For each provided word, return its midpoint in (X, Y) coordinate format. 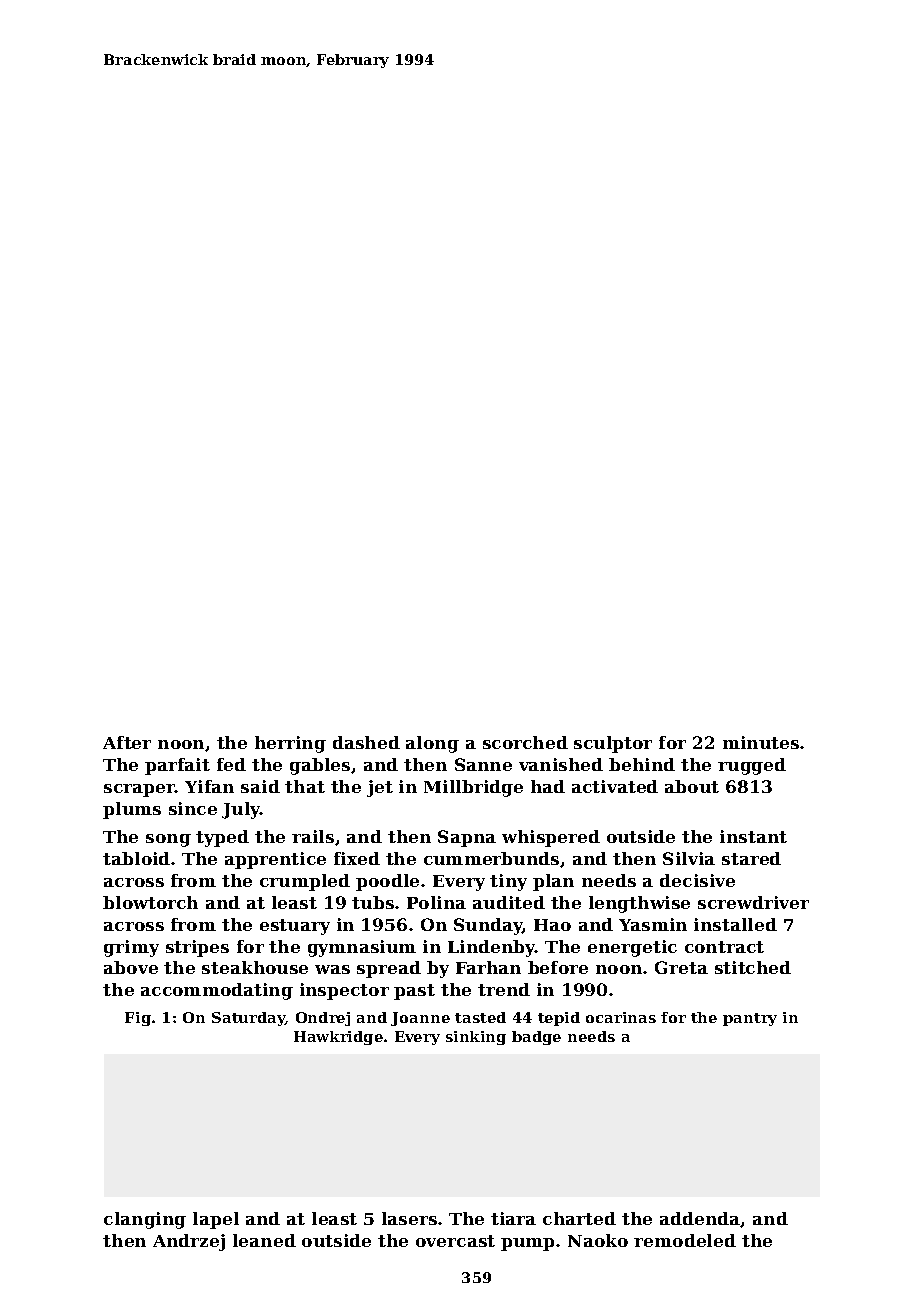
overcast (455, 1241)
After (127, 742)
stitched (753, 967)
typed (222, 838)
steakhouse (255, 967)
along (432, 744)
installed (735, 924)
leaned (264, 1240)
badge (536, 1038)
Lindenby (492, 948)
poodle (387, 882)
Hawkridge (338, 1038)
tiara (513, 1218)
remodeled (685, 1240)
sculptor (613, 744)
